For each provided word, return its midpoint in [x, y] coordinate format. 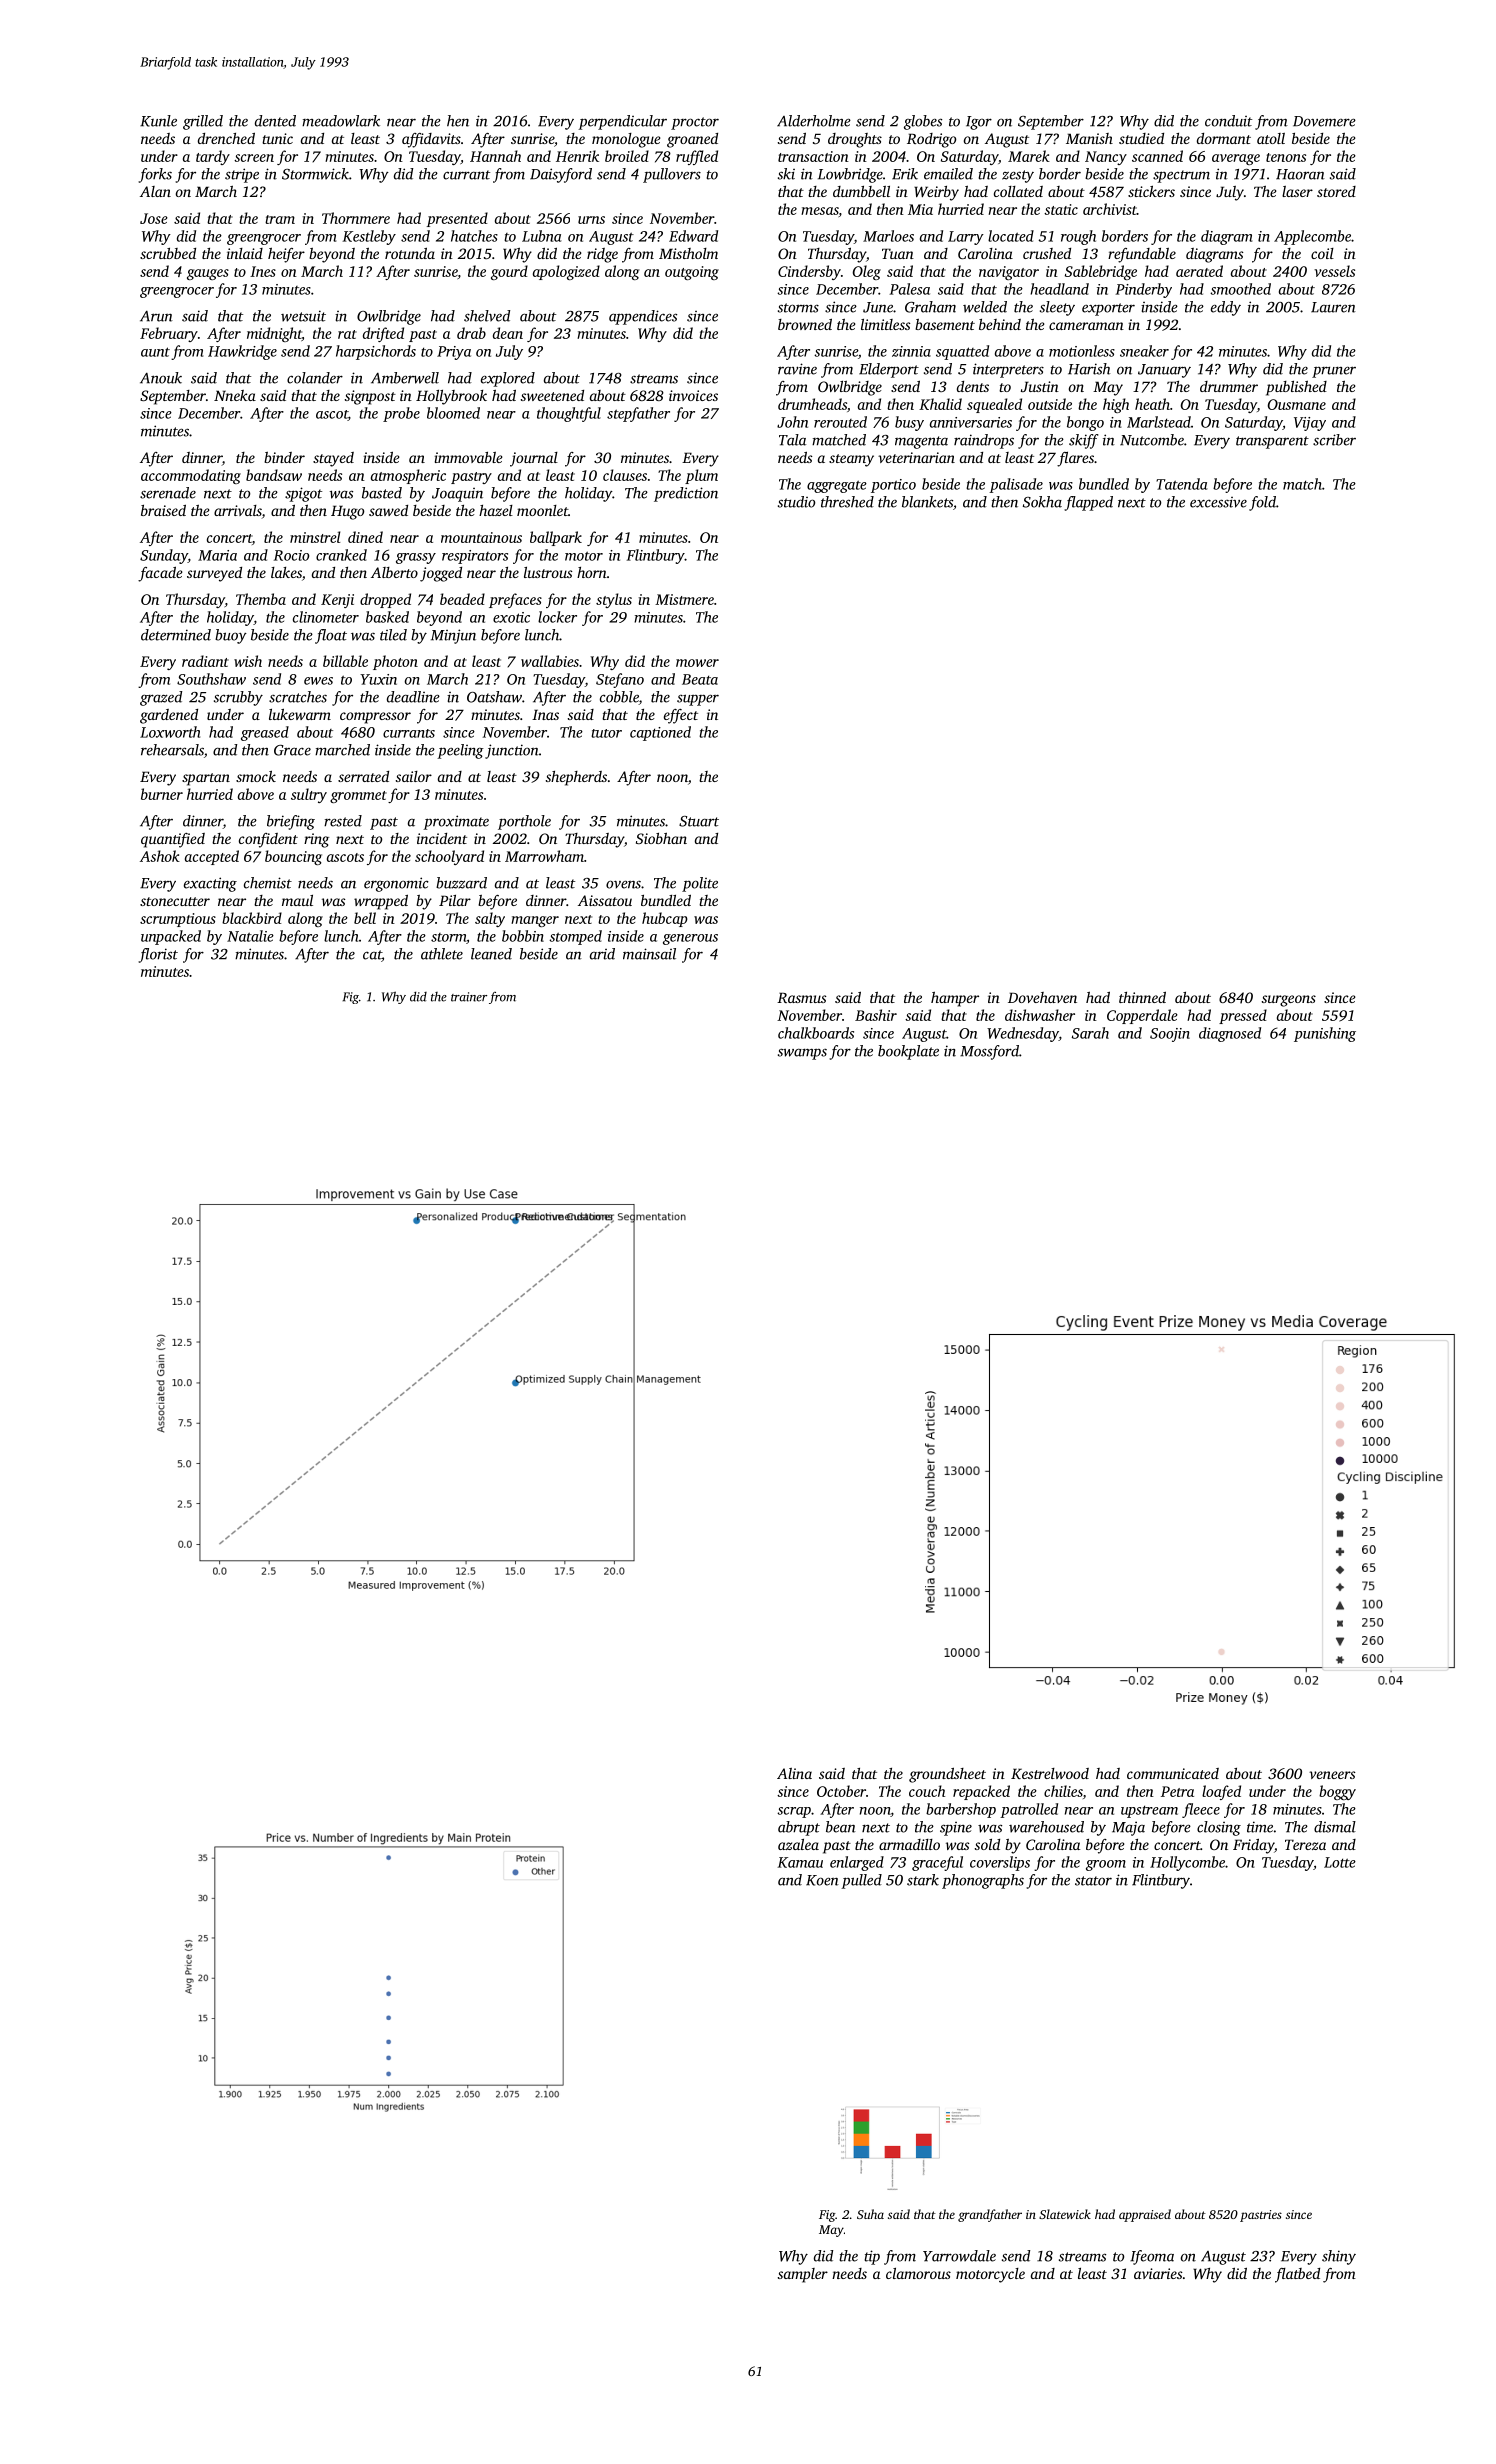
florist [158, 955]
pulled [861, 1881]
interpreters [1008, 370]
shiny [1339, 2257]
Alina [794, 1773]
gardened [169, 716]
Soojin [1170, 1035]
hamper [955, 999]
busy [909, 423]
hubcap [665, 919]
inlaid [245, 253]
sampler [803, 2275]
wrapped [381, 902]
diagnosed [1230, 1034]
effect [681, 716]
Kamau [800, 1862]
